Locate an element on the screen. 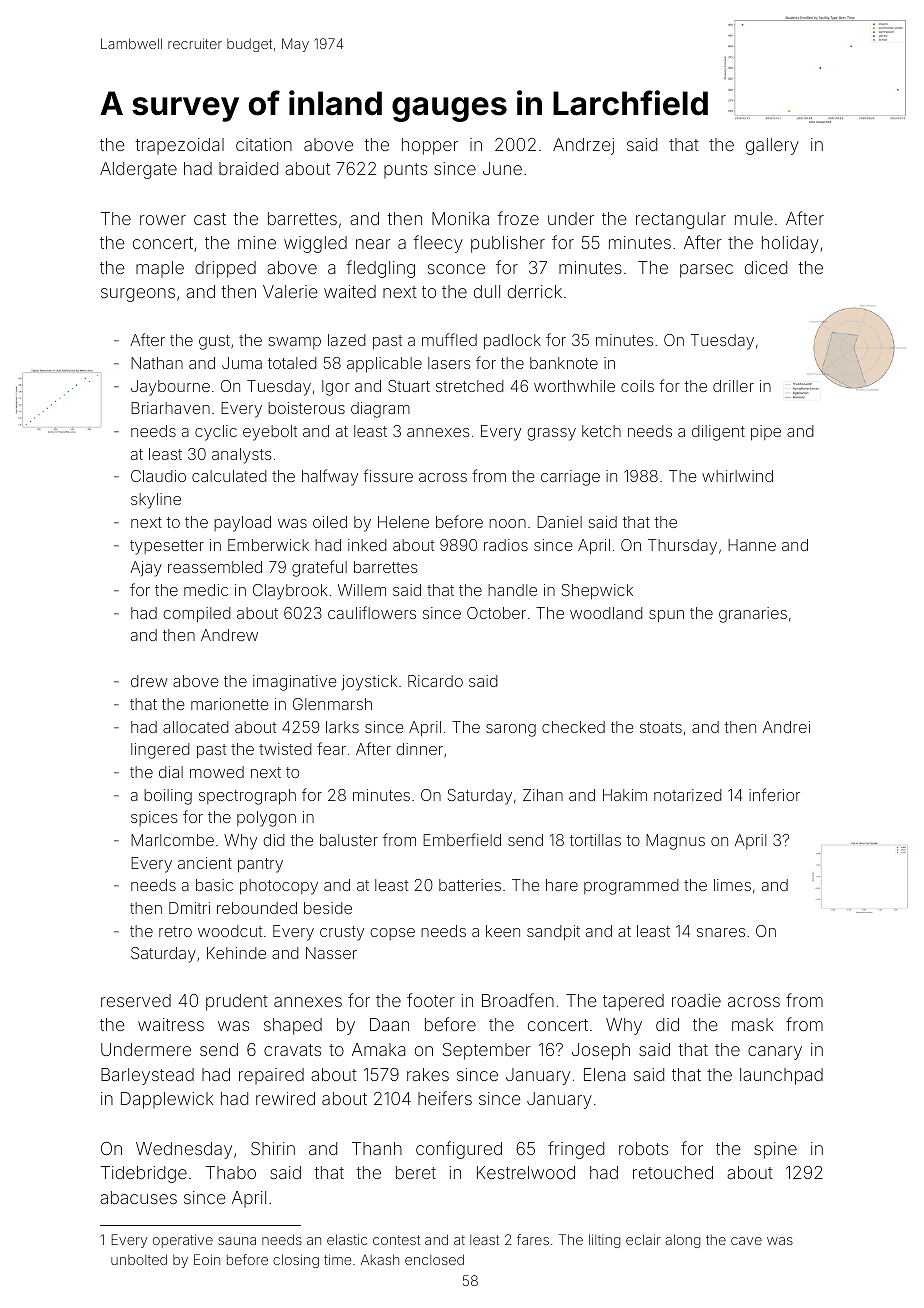  inferior is located at coordinates (774, 794).
